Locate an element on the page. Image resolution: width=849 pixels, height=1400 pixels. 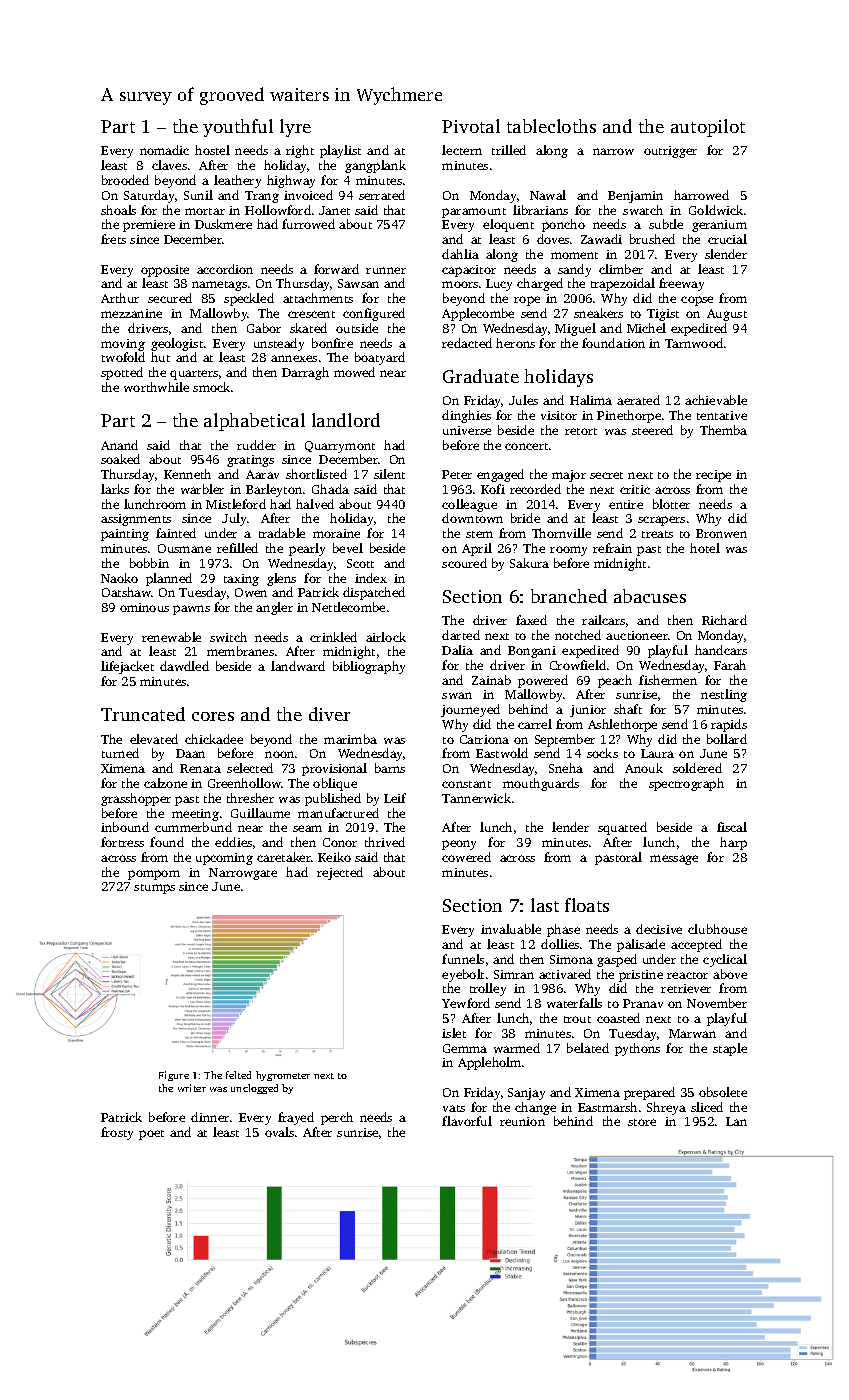
steered is located at coordinates (652, 430).
